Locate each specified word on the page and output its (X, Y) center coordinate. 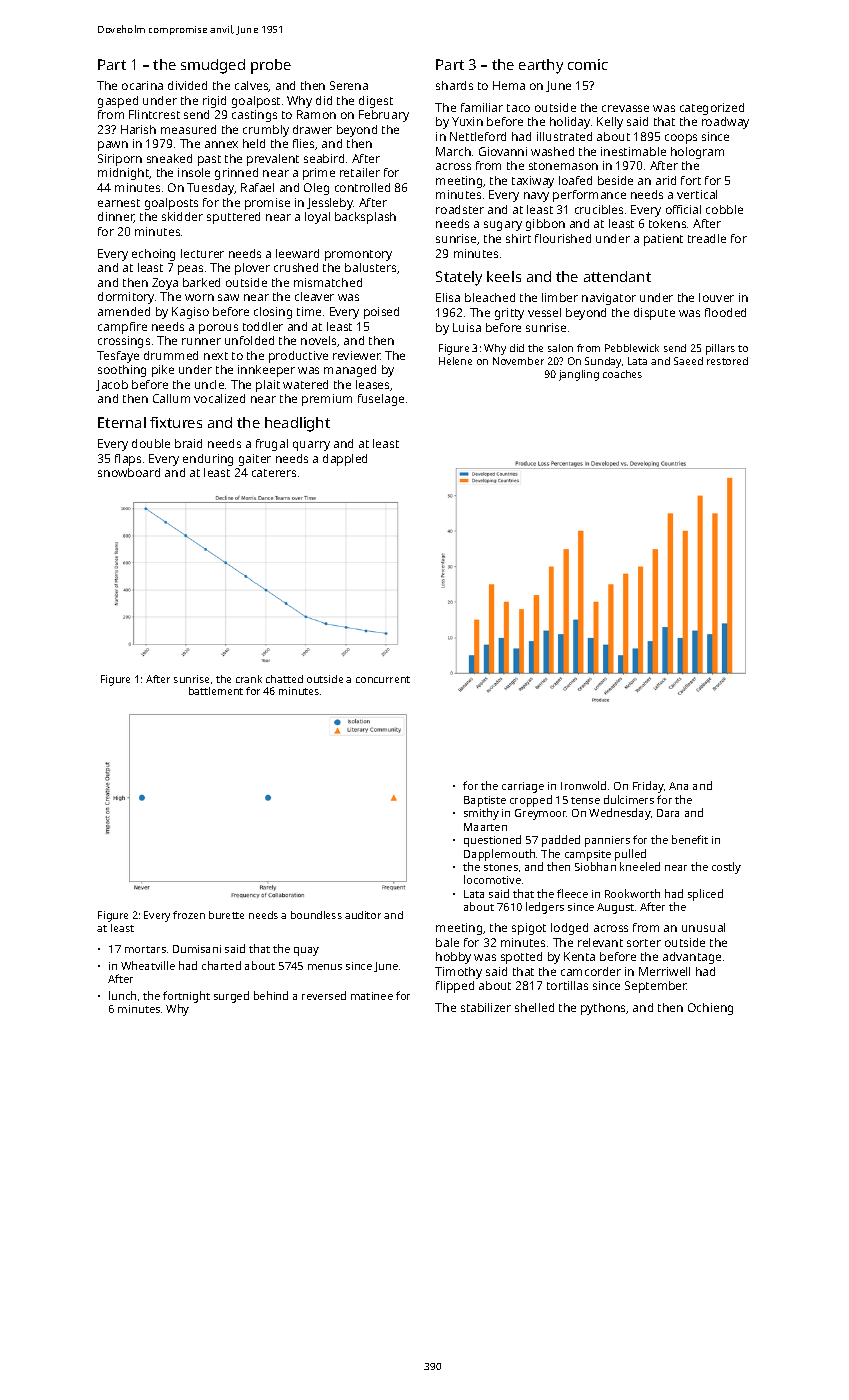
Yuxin (467, 121)
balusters (370, 267)
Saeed (688, 361)
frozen (189, 915)
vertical (697, 194)
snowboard (129, 472)
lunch (122, 995)
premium (327, 400)
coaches (622, 374)
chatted (284, 679)
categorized (712, 109)
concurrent (383, 679)
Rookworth (632, 893)
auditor (363, 915)
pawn (113, 146)
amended (124, 311)
